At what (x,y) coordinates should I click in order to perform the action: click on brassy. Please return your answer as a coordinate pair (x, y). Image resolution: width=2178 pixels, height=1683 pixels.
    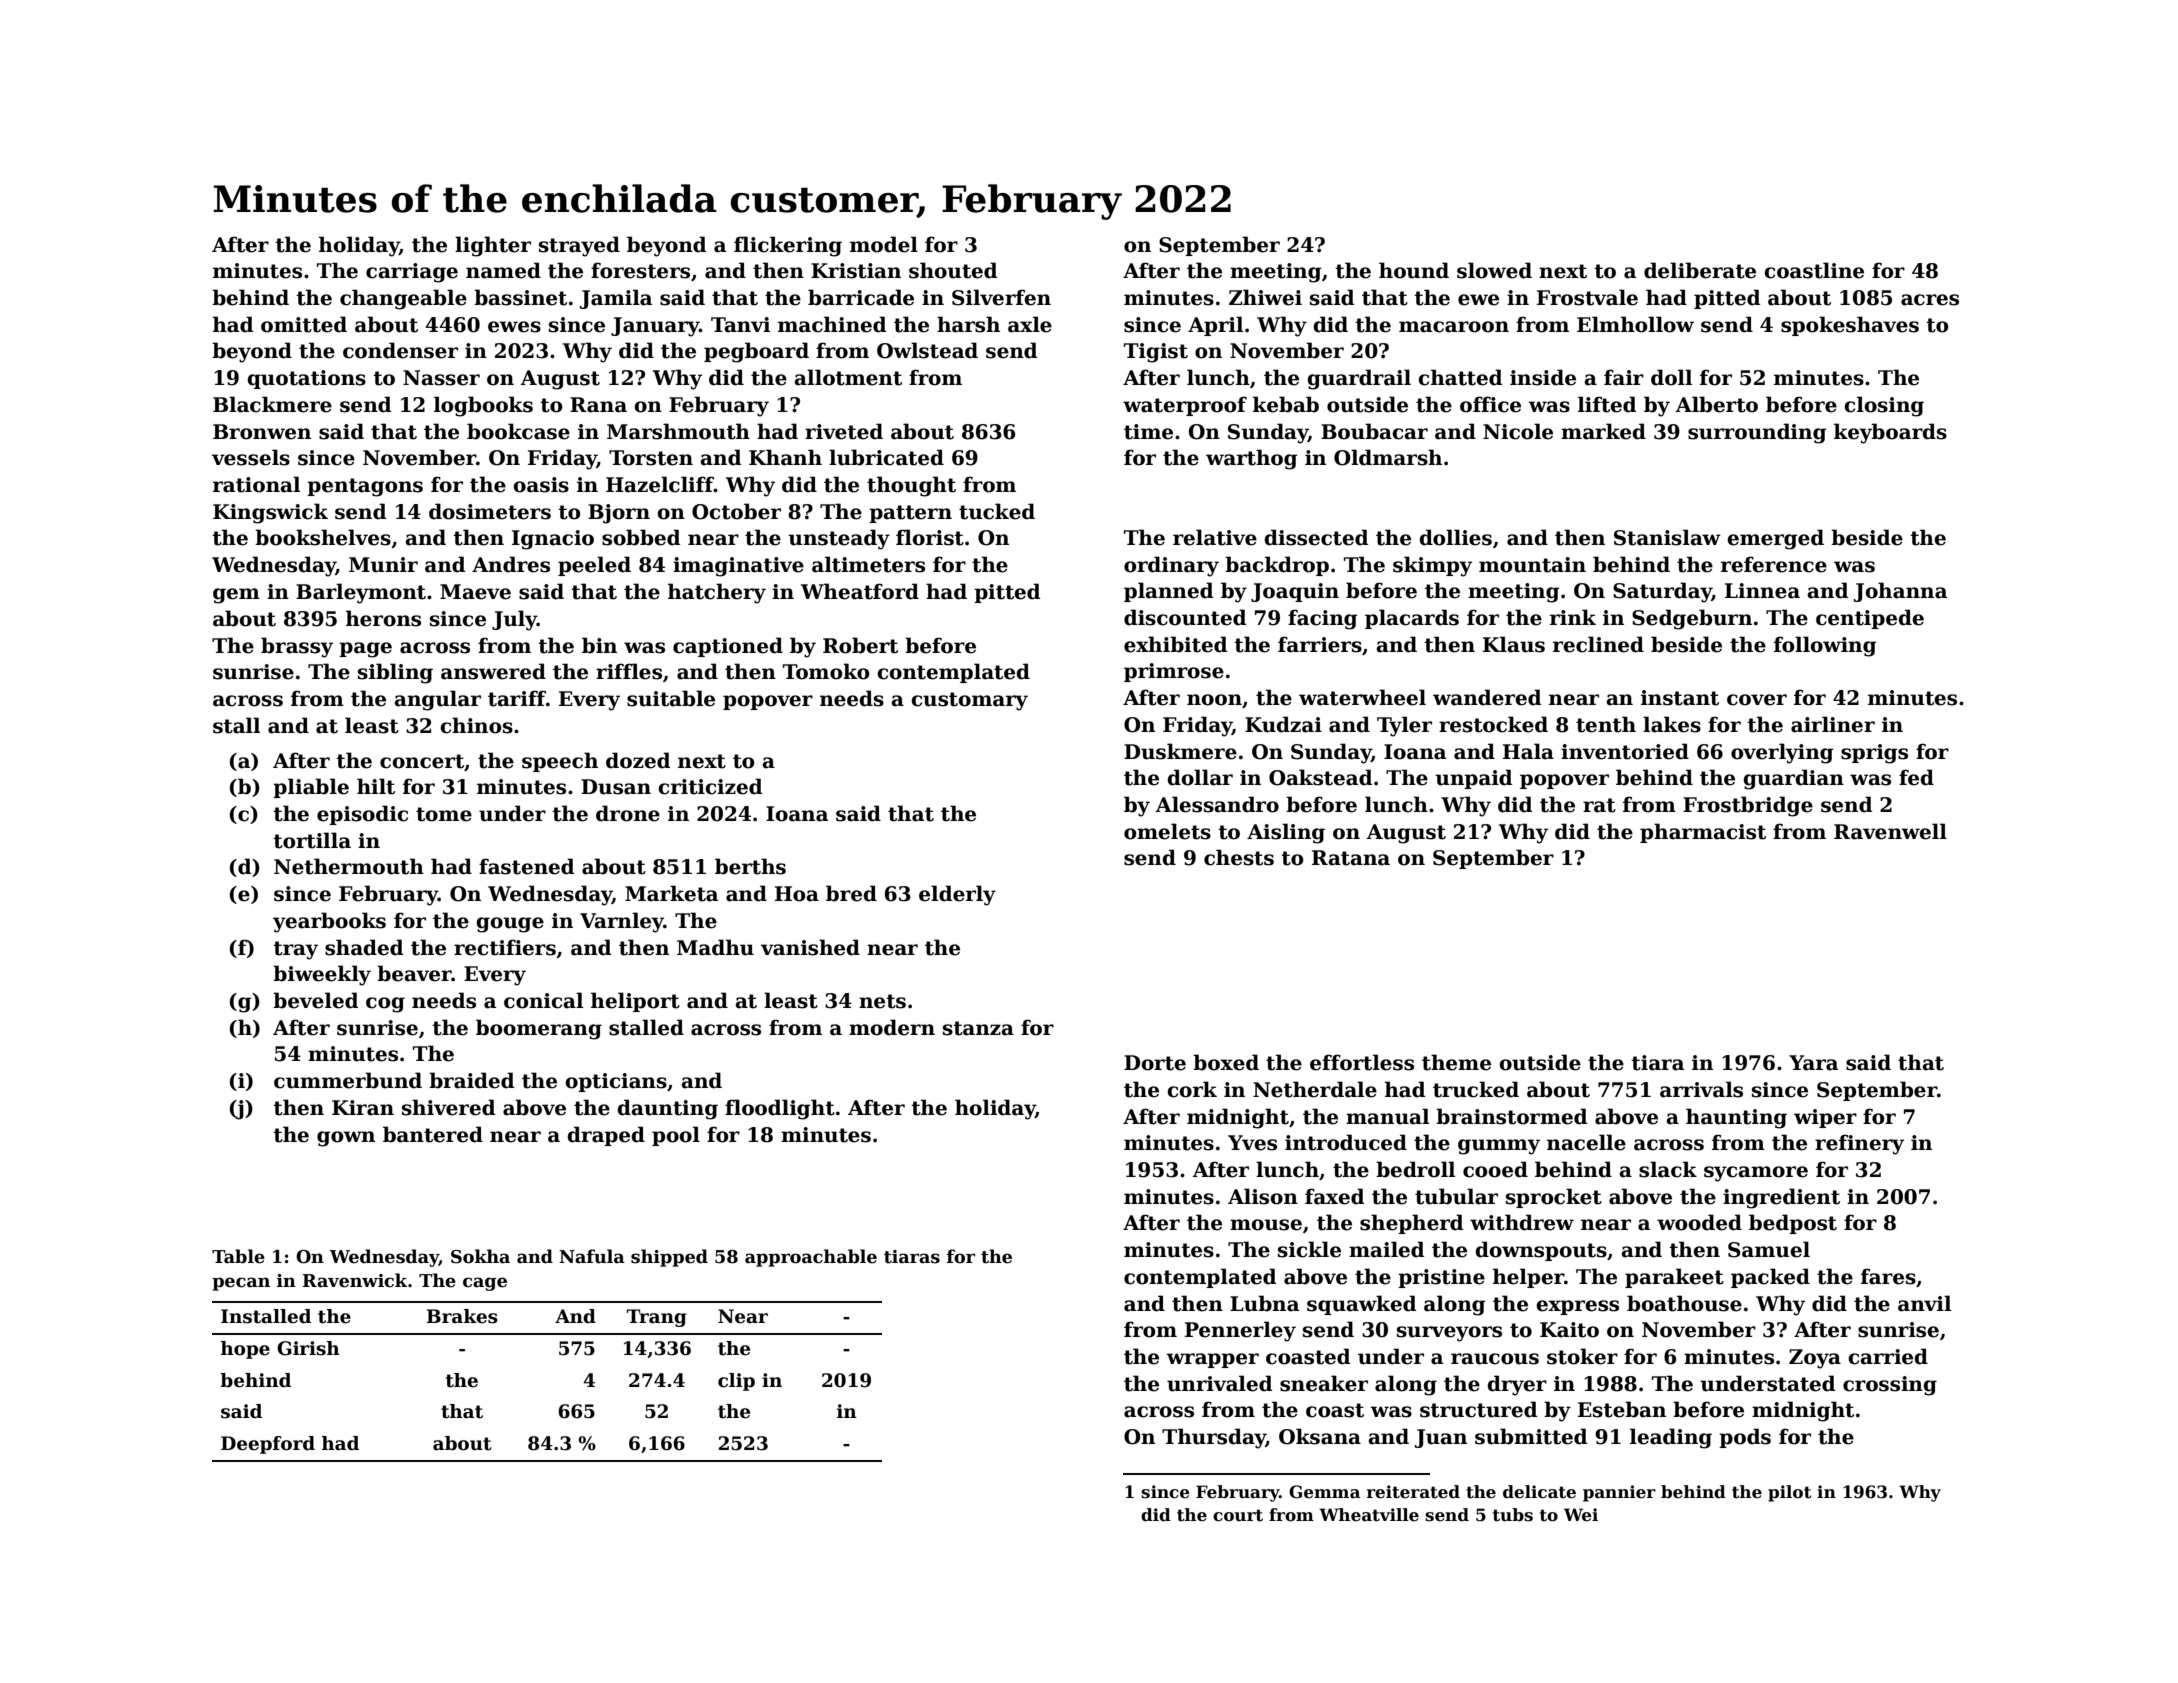
    Looking at the image, I should click on (297, 647).
